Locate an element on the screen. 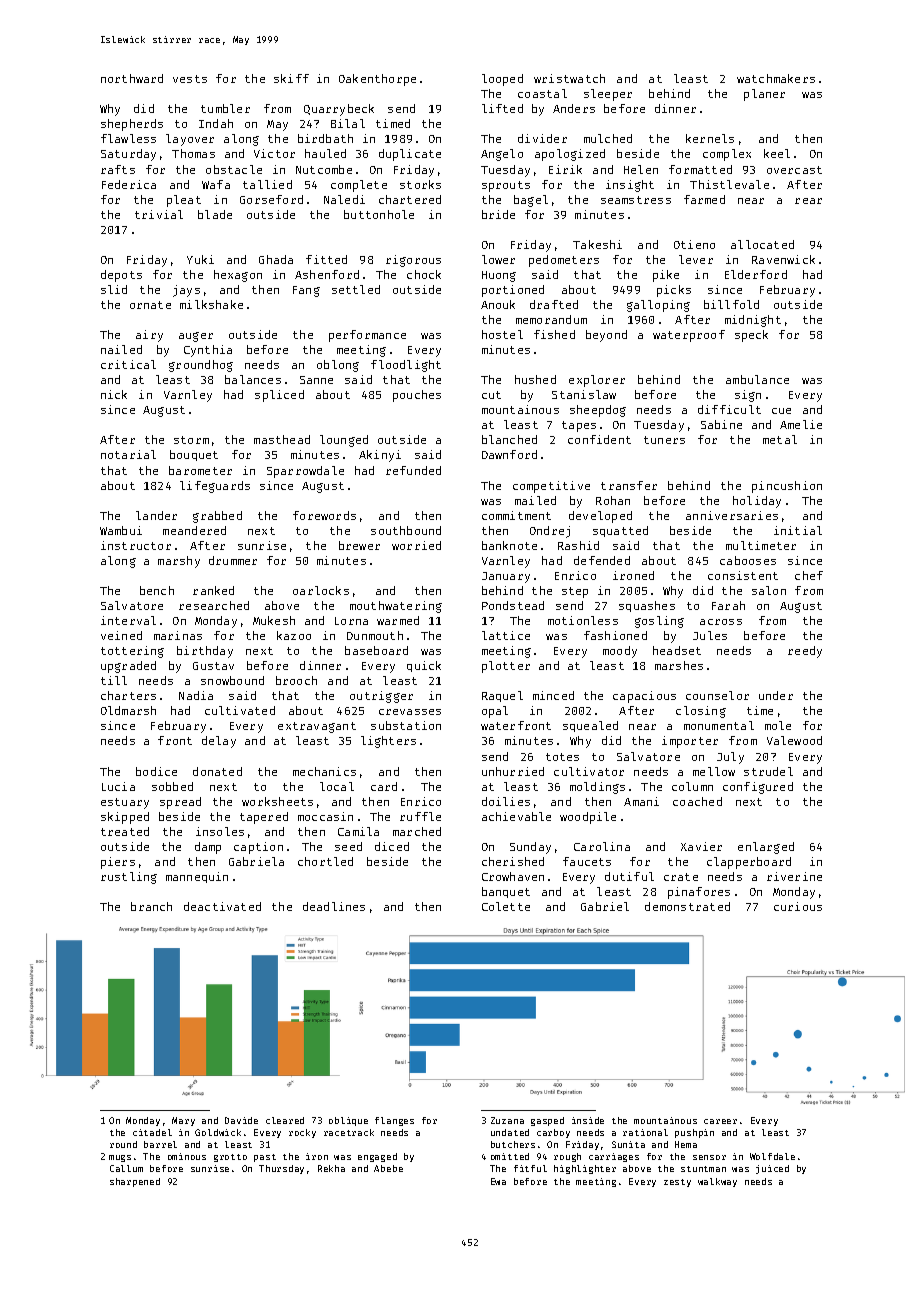  Cynthia is located at coordinates (208, 351).
